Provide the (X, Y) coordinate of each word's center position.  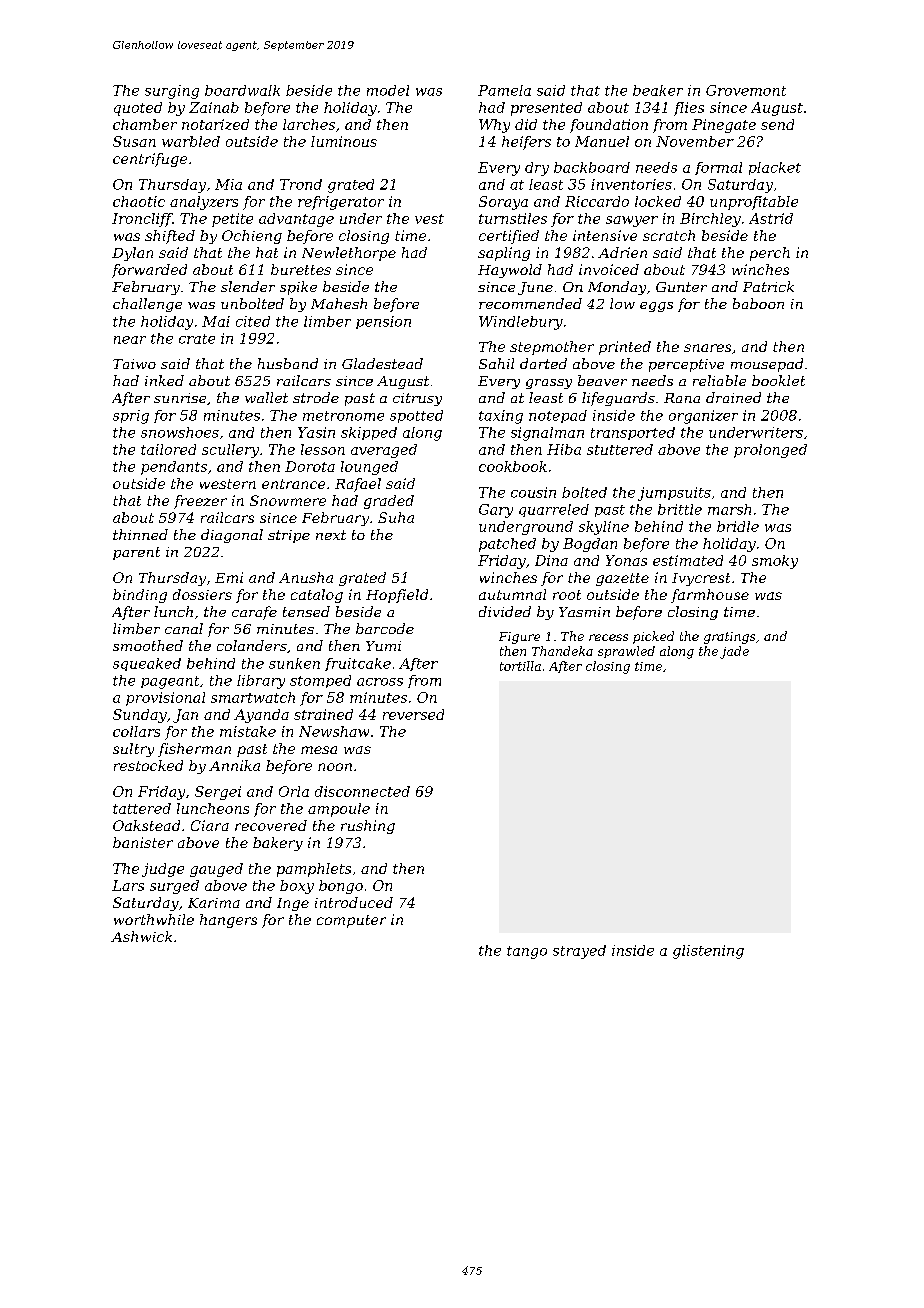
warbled (191, 141)
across (380, 682)
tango (527, 952)
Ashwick (141, 936)
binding (140, 596)
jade (734, 652)
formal (718, 168)
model (388, 90)
